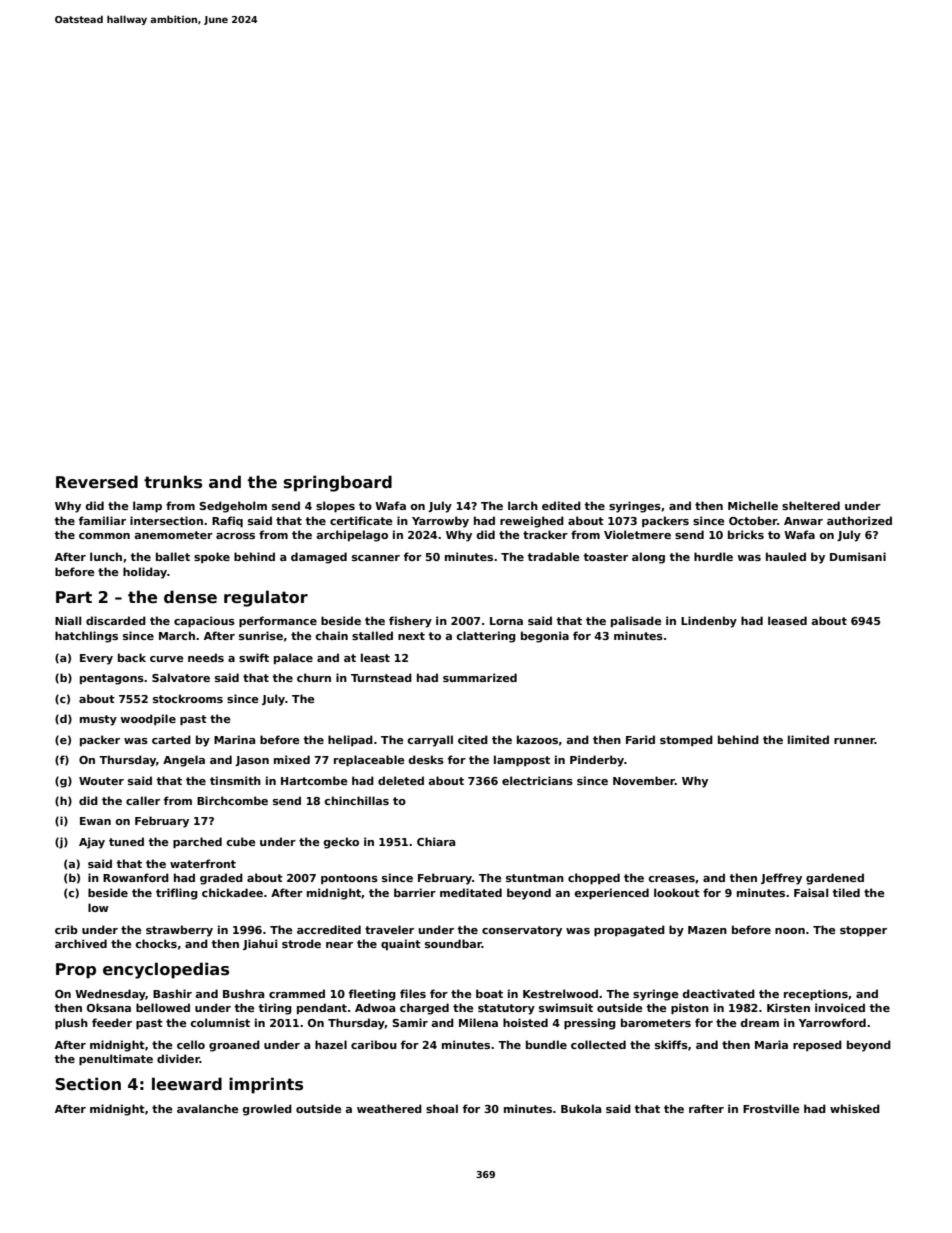  What do you see at coordinates (637, 534) in the screenshot?
I see `Violetmere` at bounding box center [637, 534].
